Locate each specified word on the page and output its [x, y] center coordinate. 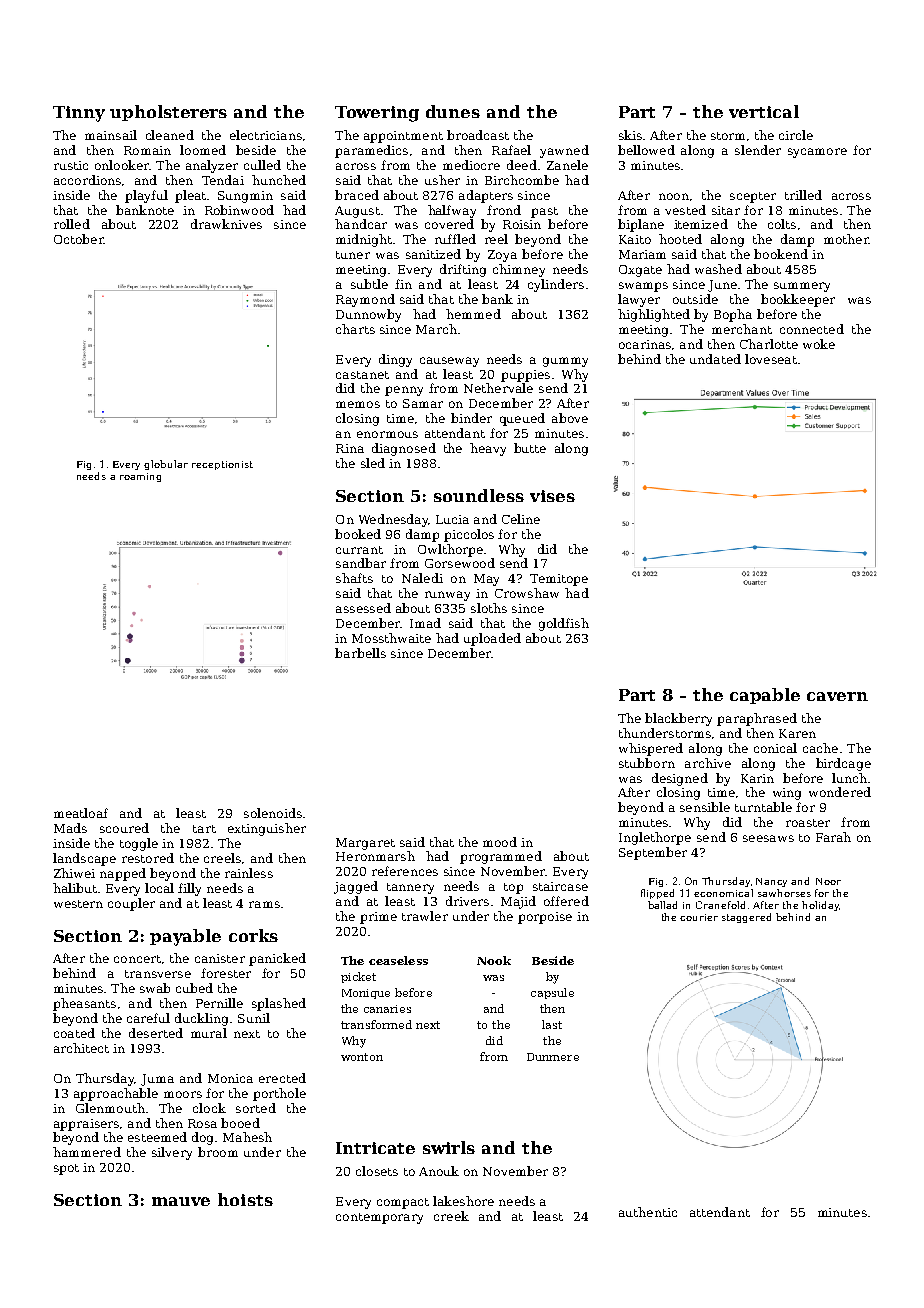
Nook [494, 960]
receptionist [222, 465]
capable [765, 696]
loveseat [771, 359]
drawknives [226, 224]
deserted [156, 1033]
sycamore [817, 153]
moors [183, 1094]
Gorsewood [460, 563]
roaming [140, 477]
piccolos [469, 535]
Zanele [567, 165]
